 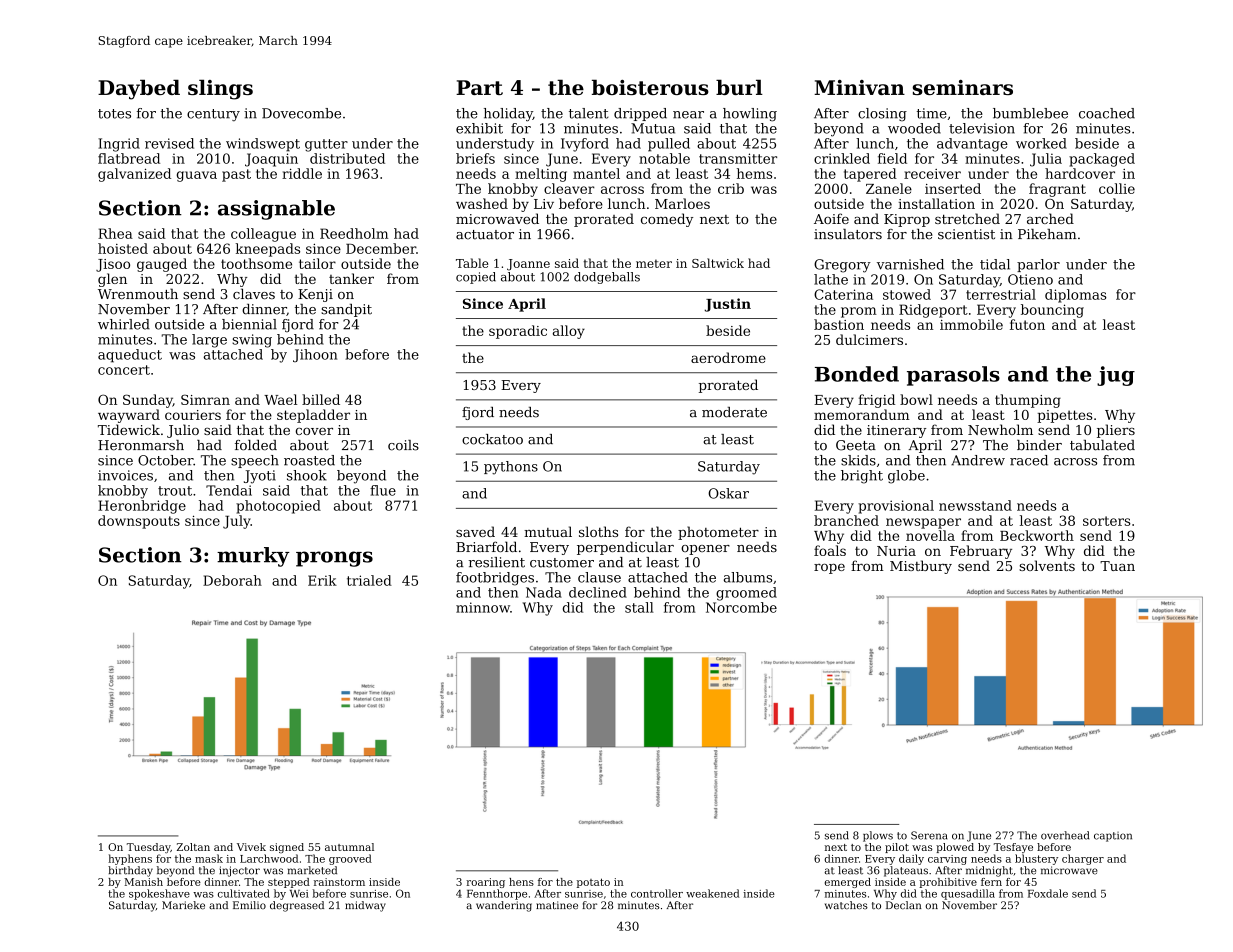 I want to click on albums, so click(x=748, y=577).
